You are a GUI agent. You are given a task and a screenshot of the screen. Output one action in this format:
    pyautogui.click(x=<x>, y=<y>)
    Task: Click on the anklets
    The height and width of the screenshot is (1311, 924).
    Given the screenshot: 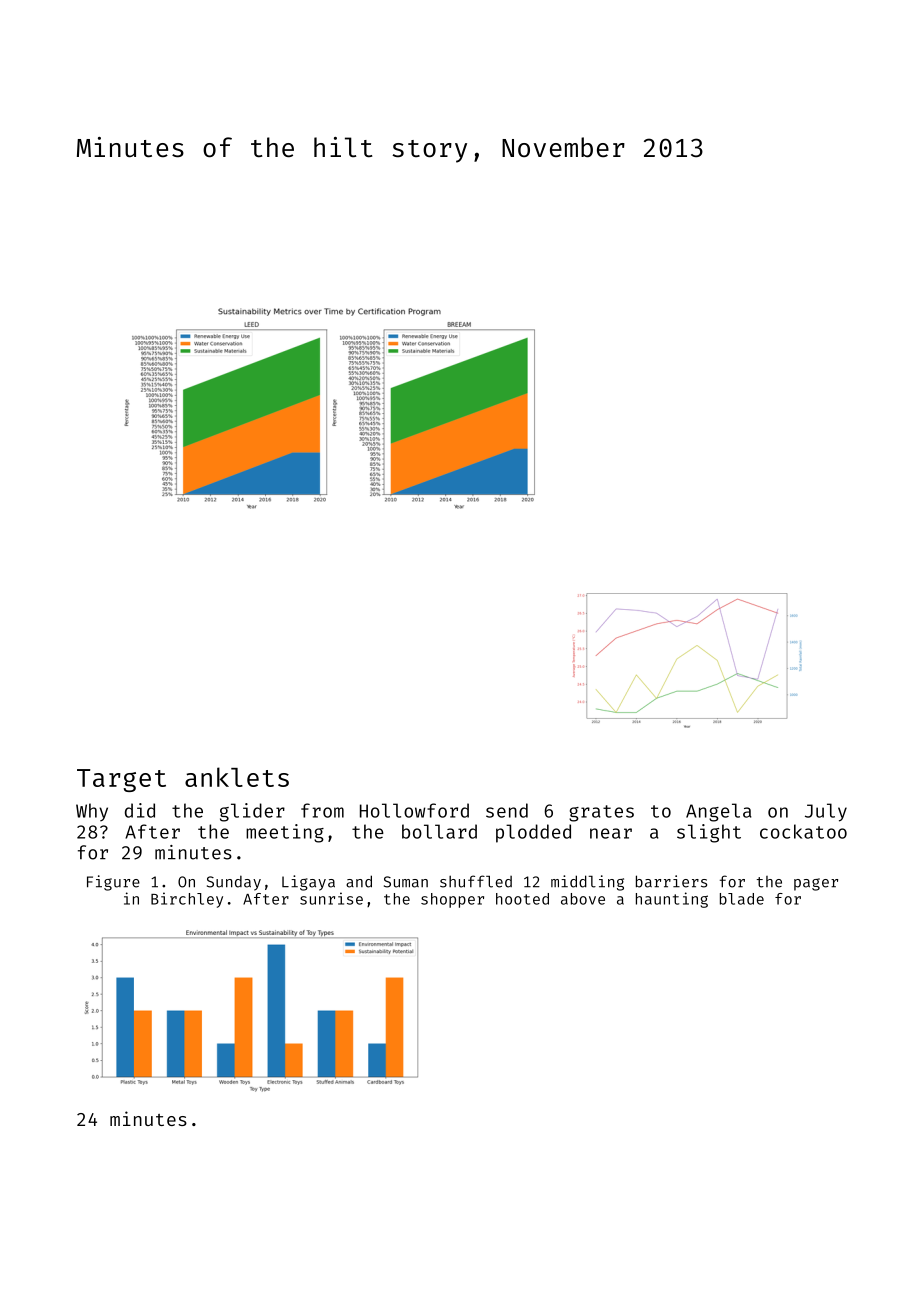 What is the action you would take?
    pyautogui.click(x=237, y=777)
